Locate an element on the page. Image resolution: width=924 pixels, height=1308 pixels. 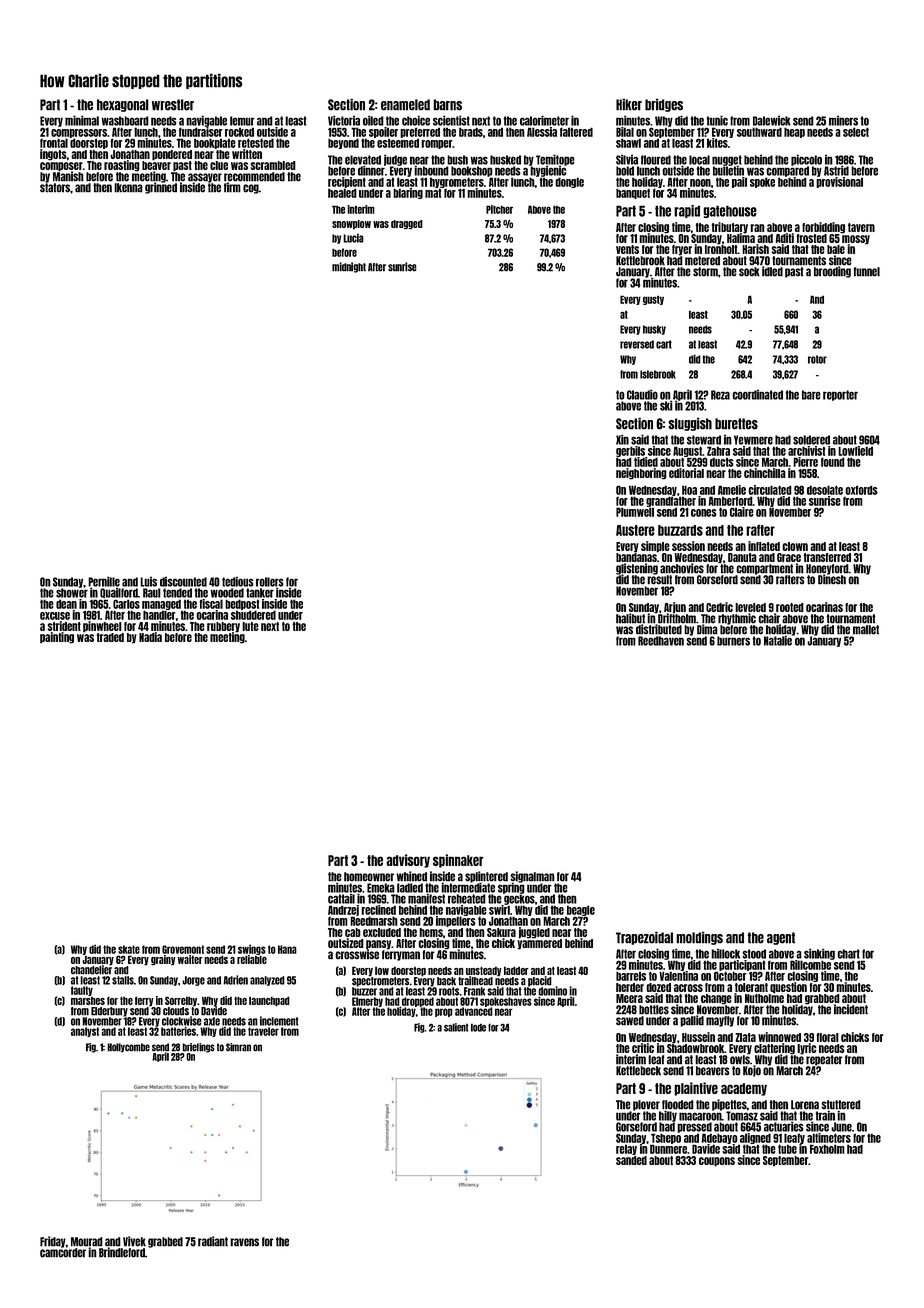
Pernille is located at coordinates (104, 581).
